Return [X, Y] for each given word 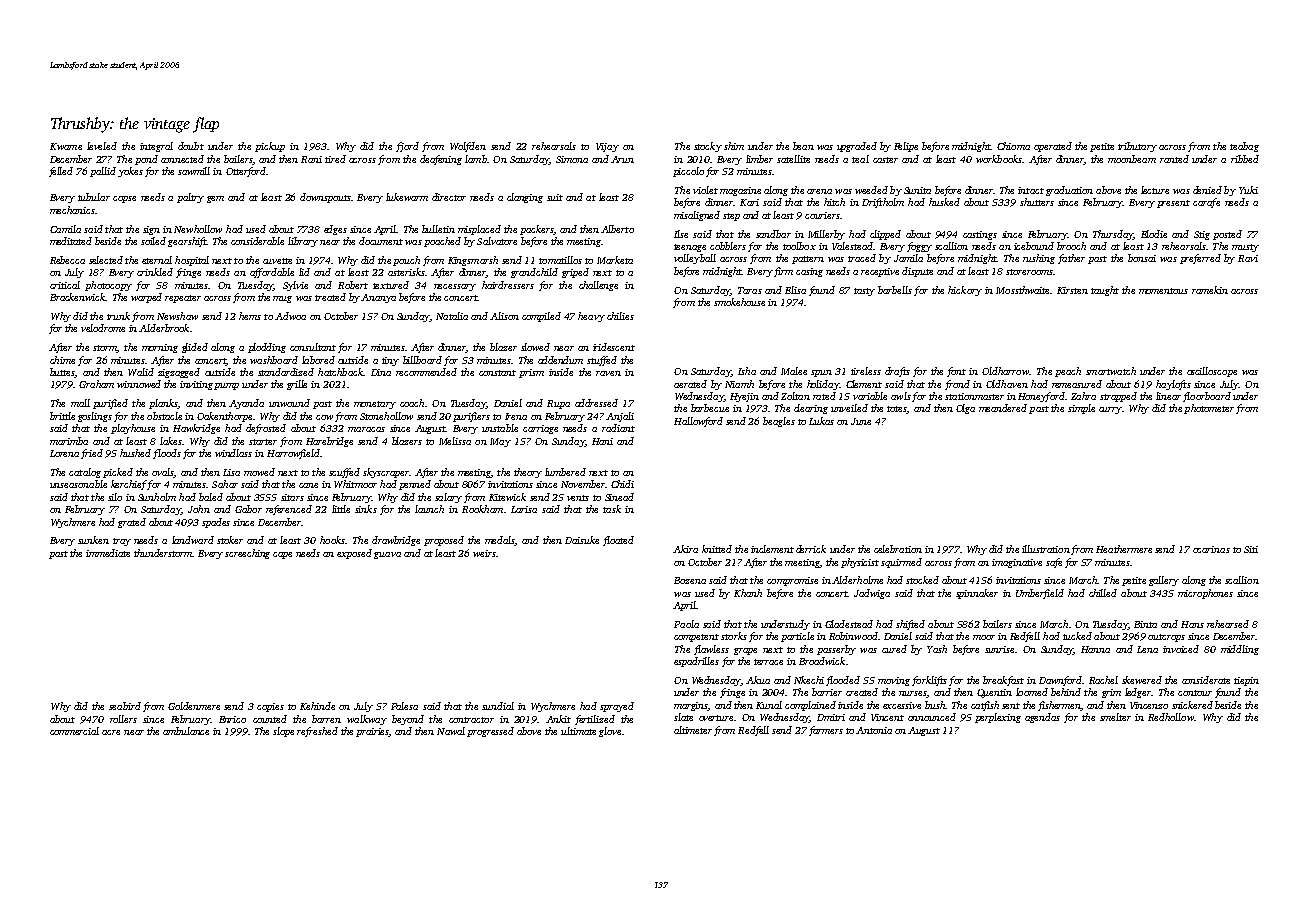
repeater [183, 299]
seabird [125, 706]
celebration [898, 549]
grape [745, 651]
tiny [390, 361]
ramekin [1210, 290]
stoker [230, 540]
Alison [504, 316]
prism [531, 373]
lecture [1155, 190]
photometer [1209, 409]
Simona [572, 159]
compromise [792, 581]
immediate [108, 553]
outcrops [1166, 638]
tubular [94, 197]
